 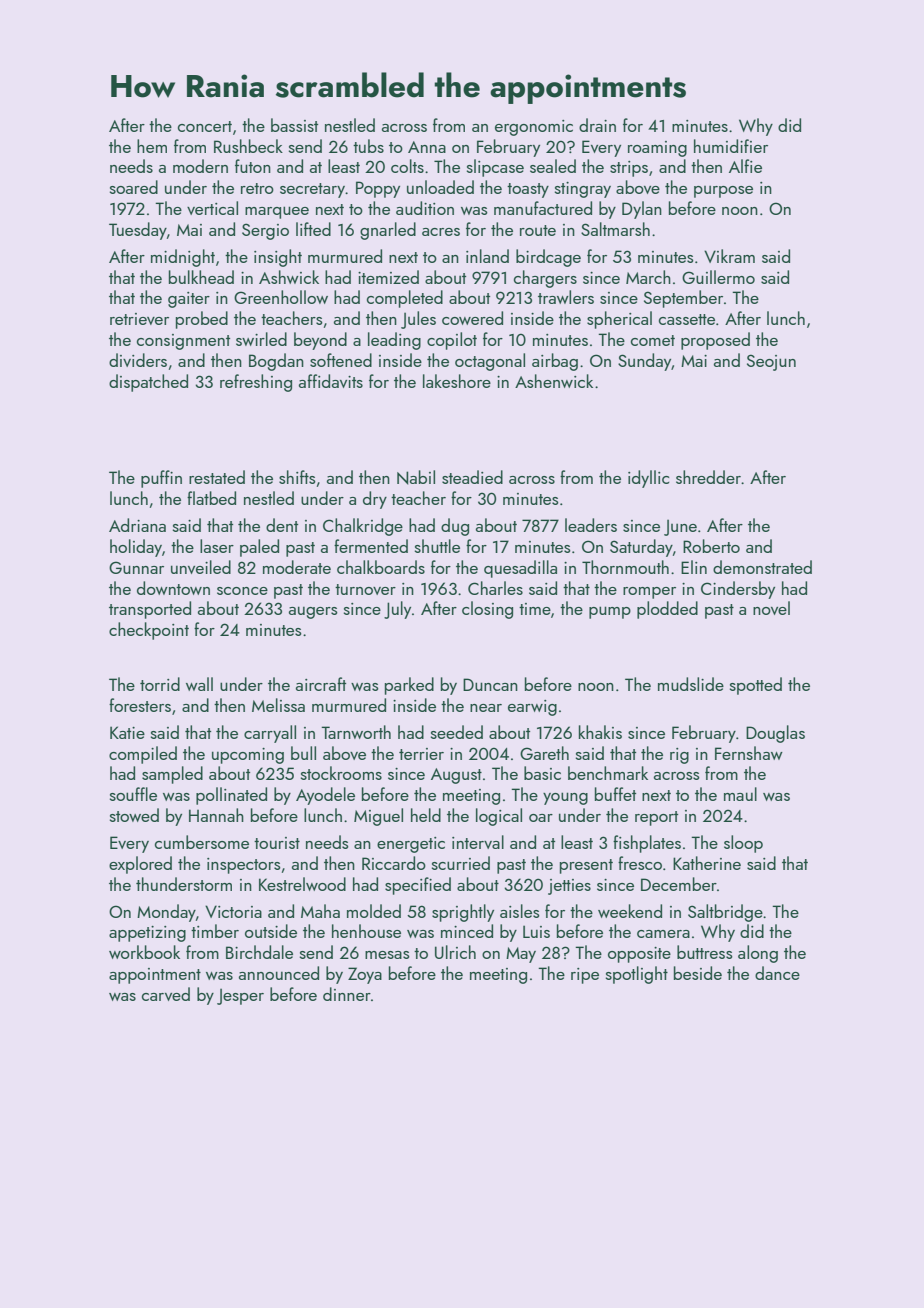 I want to click on aisles, so click(x=520, y=911).
